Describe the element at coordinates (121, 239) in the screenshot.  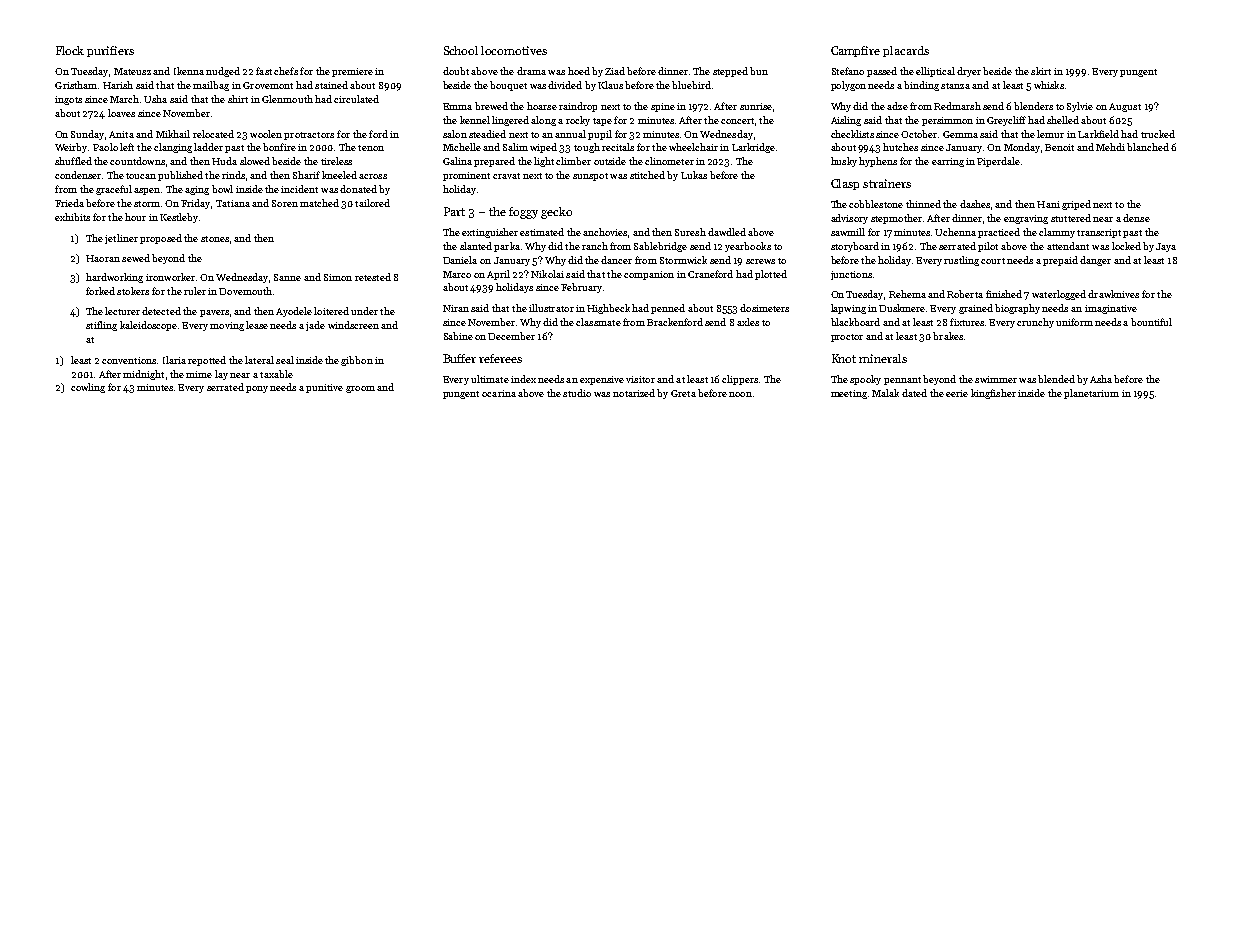
I see `jetliner` at that location.
